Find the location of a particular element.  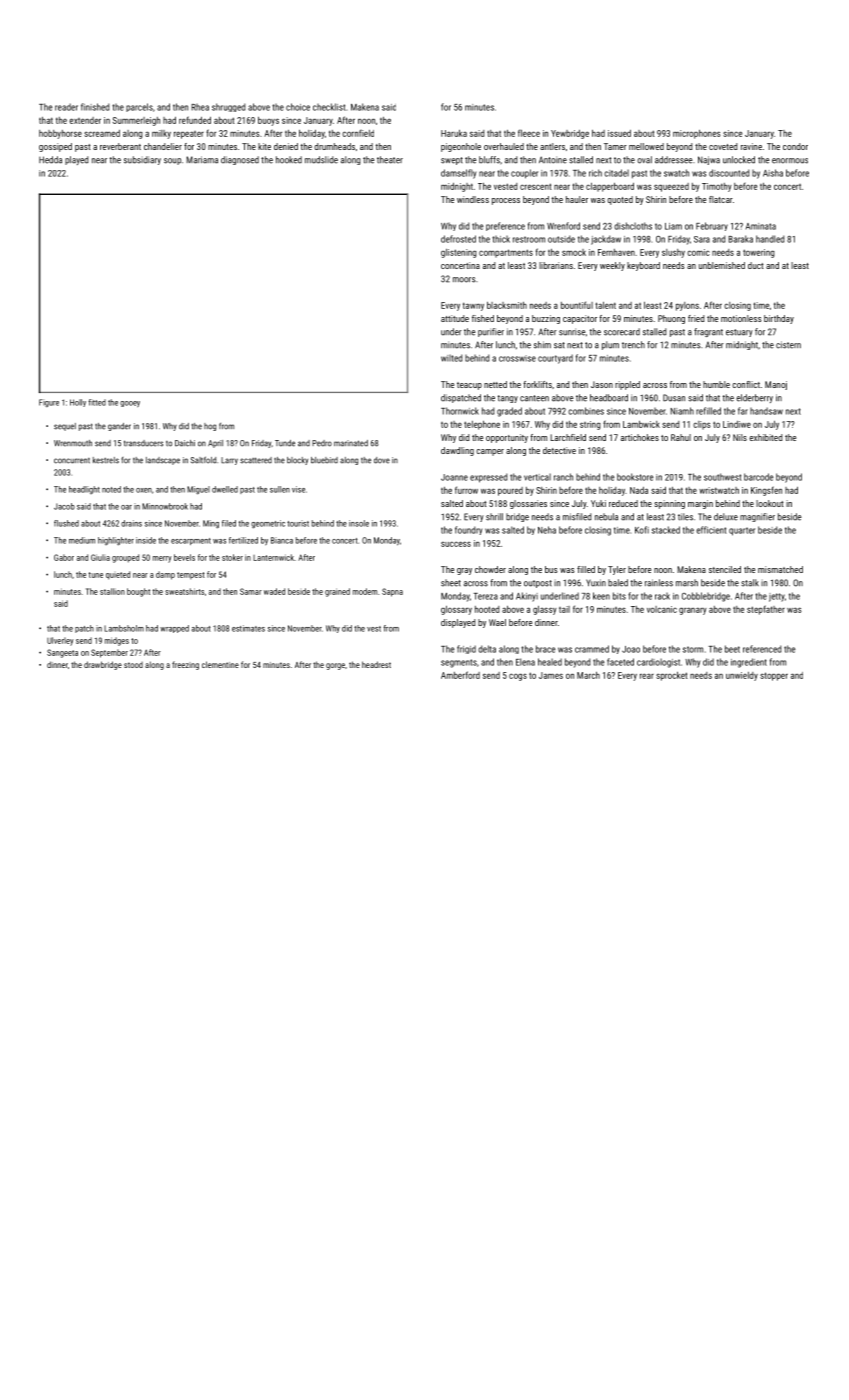

hog is located at coordinates (210, 427).
